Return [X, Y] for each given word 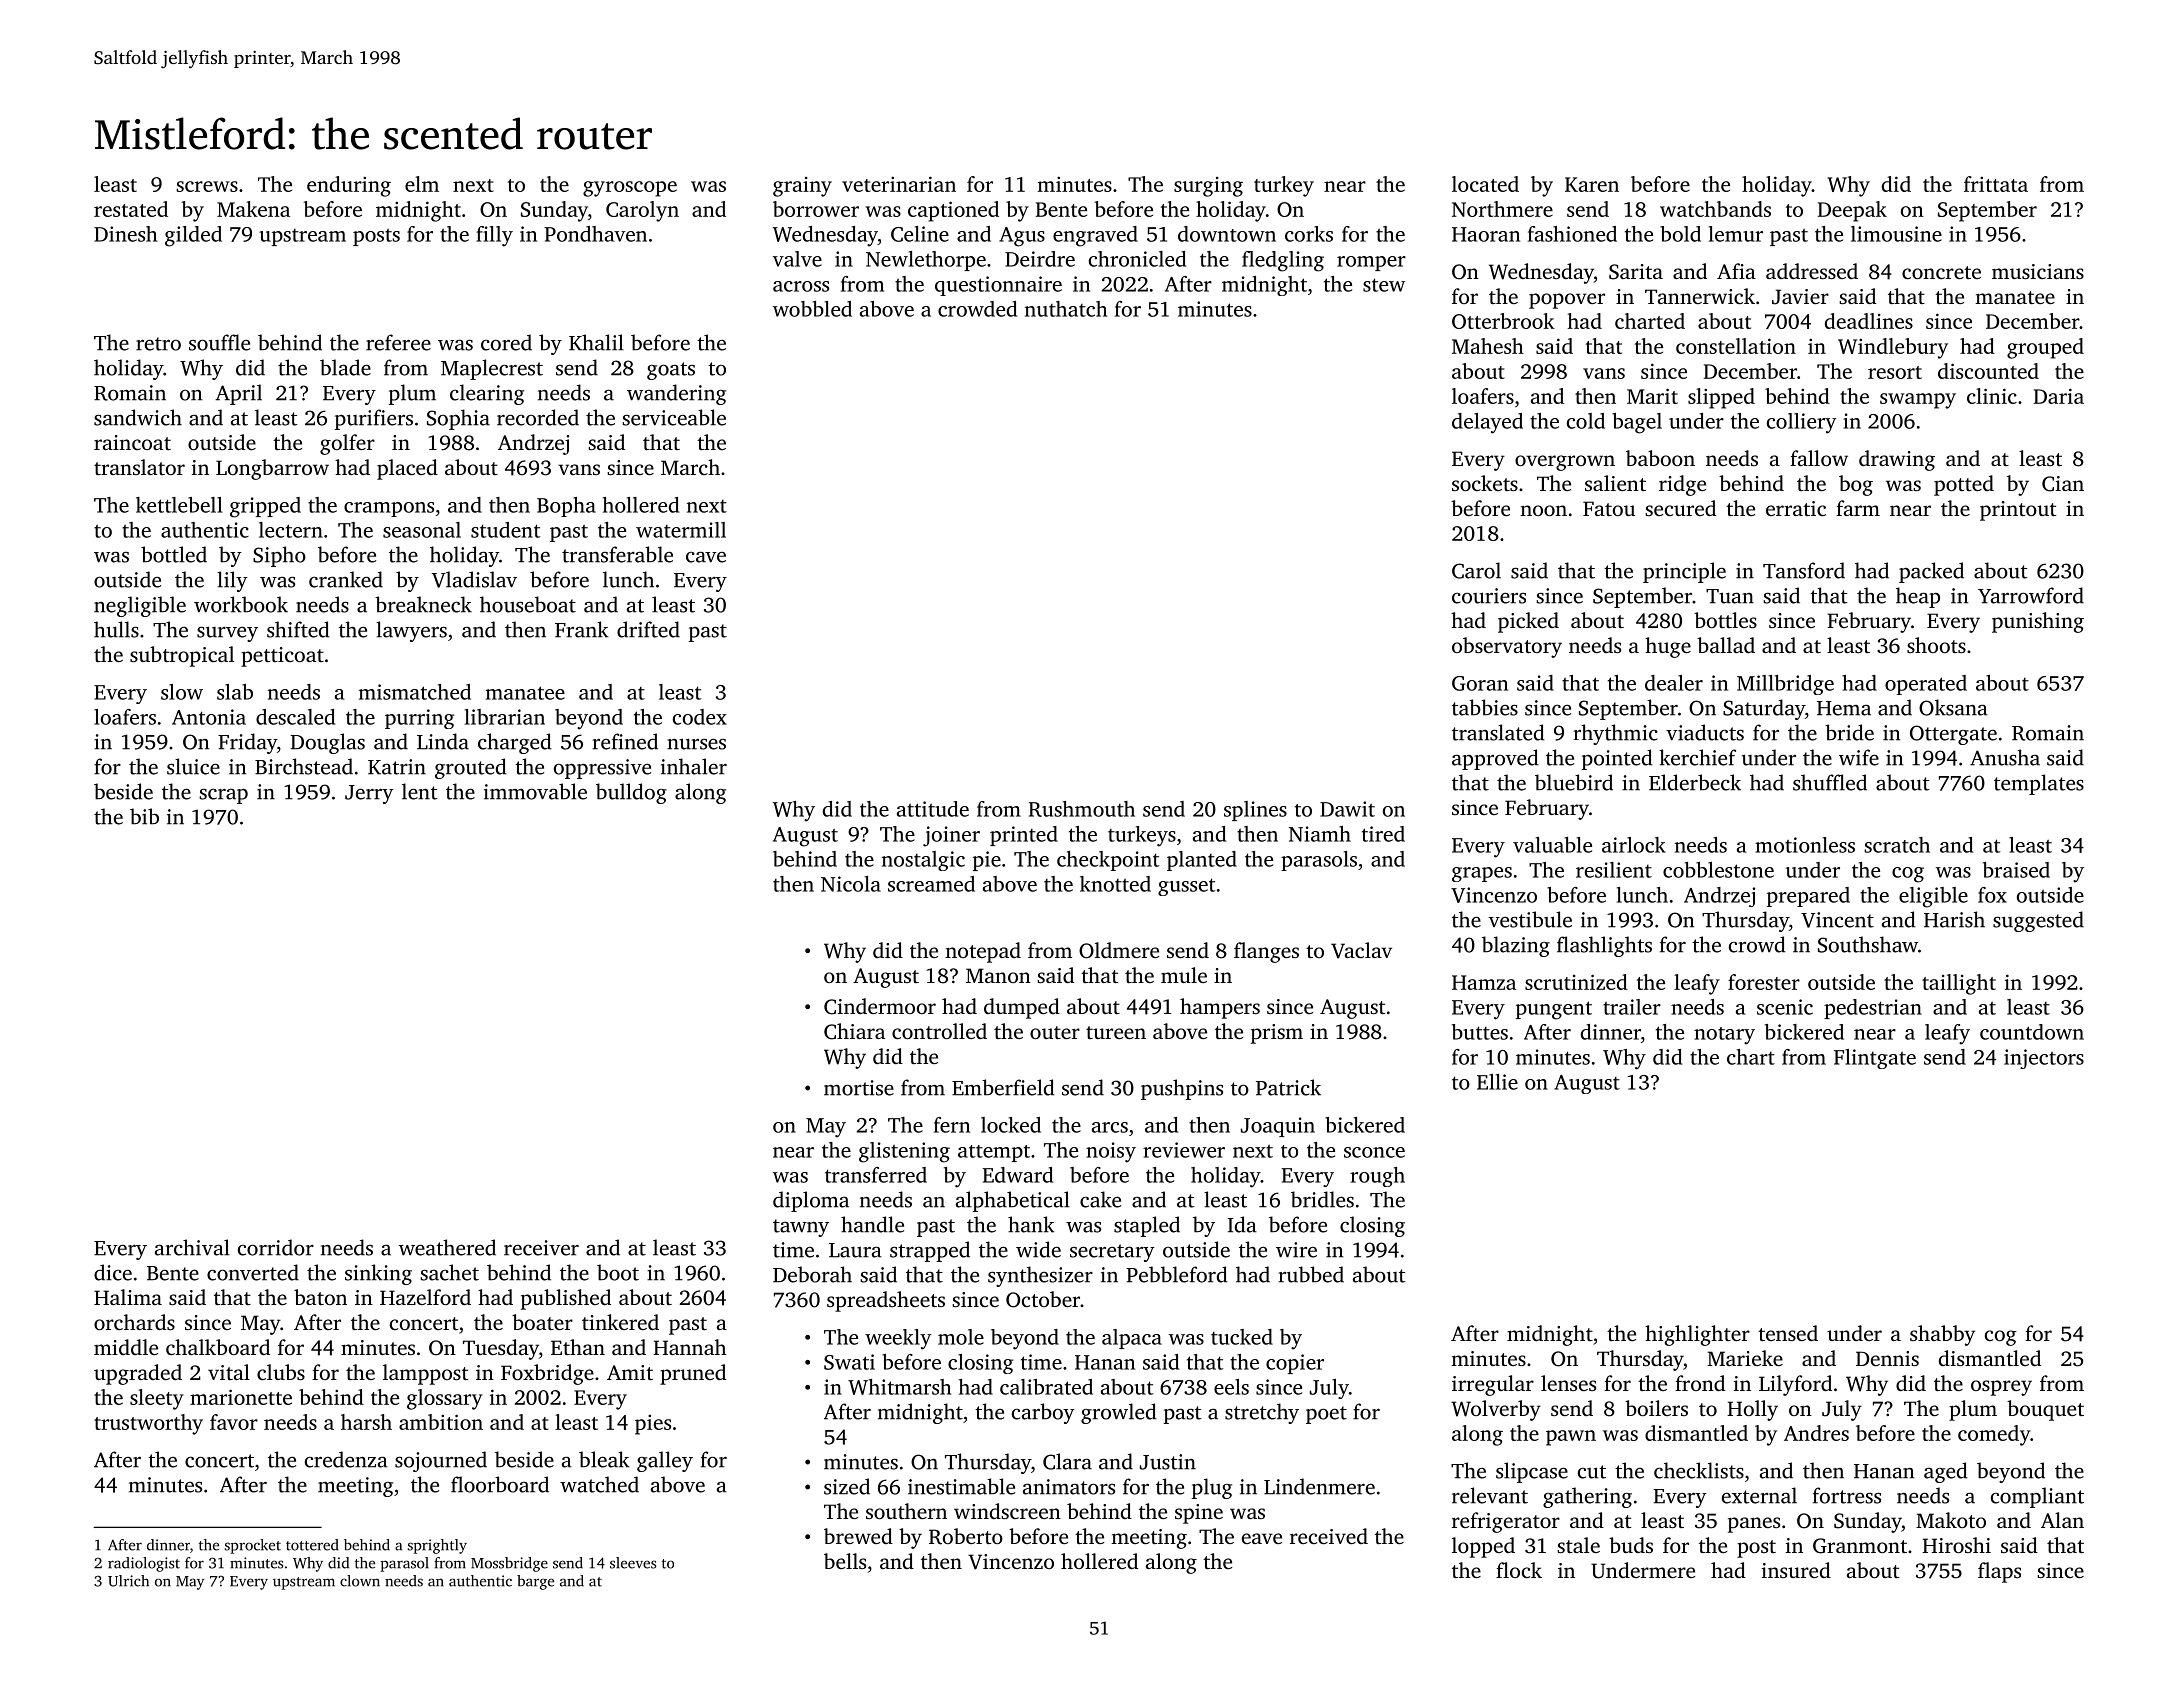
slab [235, 692]
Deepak [1852, 211]
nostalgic [923, 861]
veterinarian [899, 184]
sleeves [633, 1563]
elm [422, 184]
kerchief [1697, 757]
